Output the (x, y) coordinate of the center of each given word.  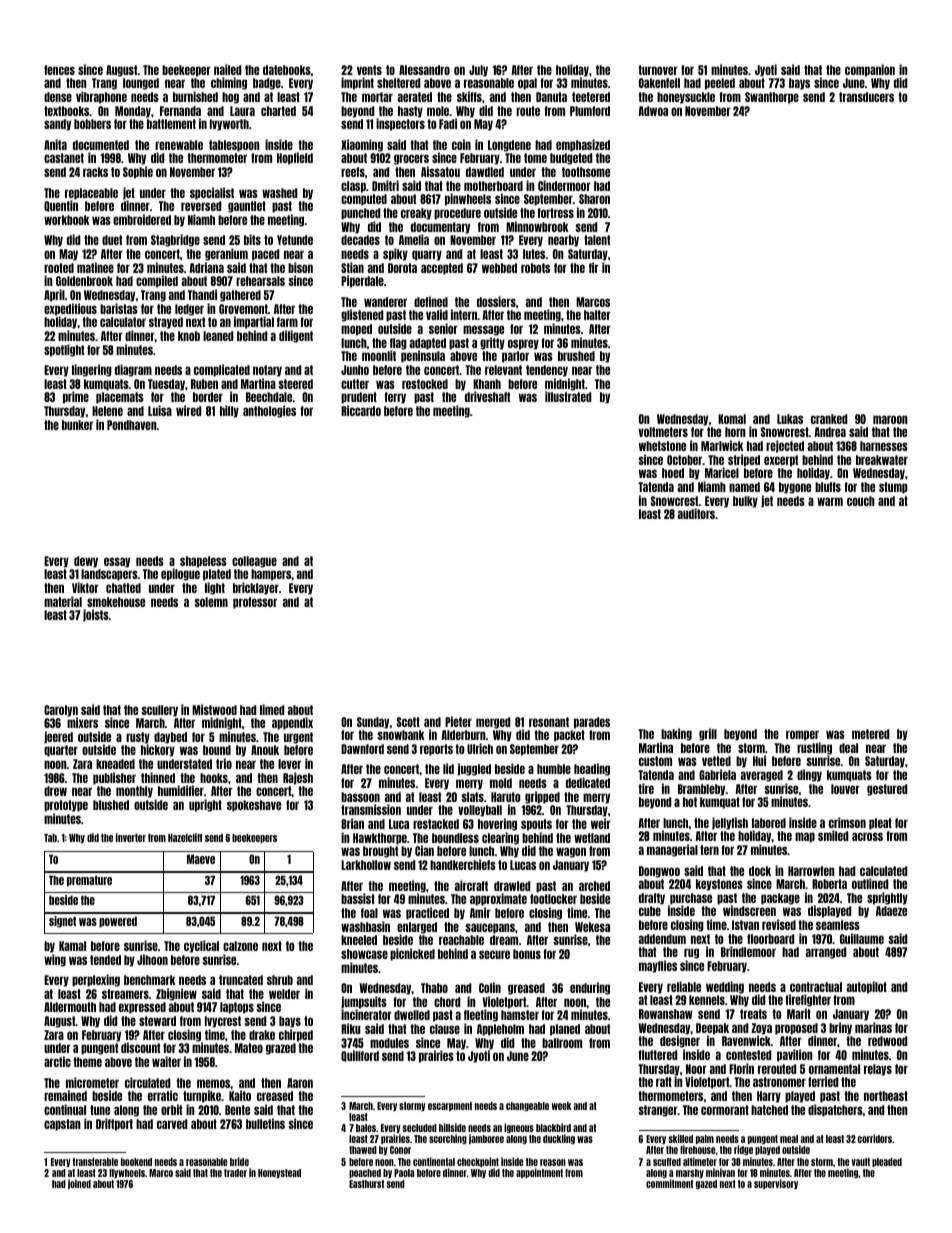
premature (89, 881)
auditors (696, 513)
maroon (890, 419)
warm (830, 501)
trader (235, 1173)
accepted (442, 269)
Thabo (434, 988)
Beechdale (269, 397)
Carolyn (61, 711)
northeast (886, 1096)
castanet (64, 158)
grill (708, 734)
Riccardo (361, 410)
